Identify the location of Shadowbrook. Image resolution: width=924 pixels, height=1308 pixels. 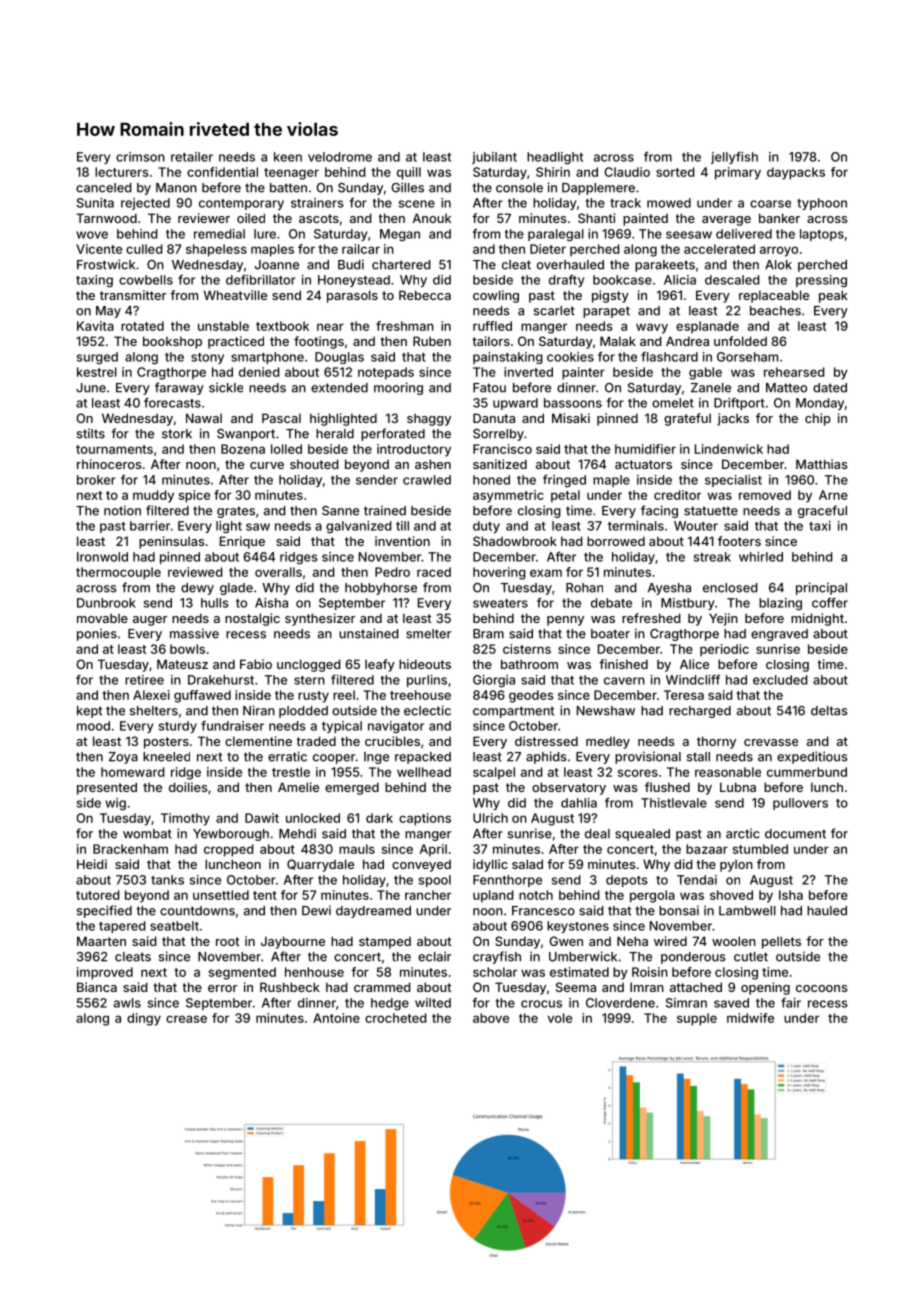
(515, 541).
